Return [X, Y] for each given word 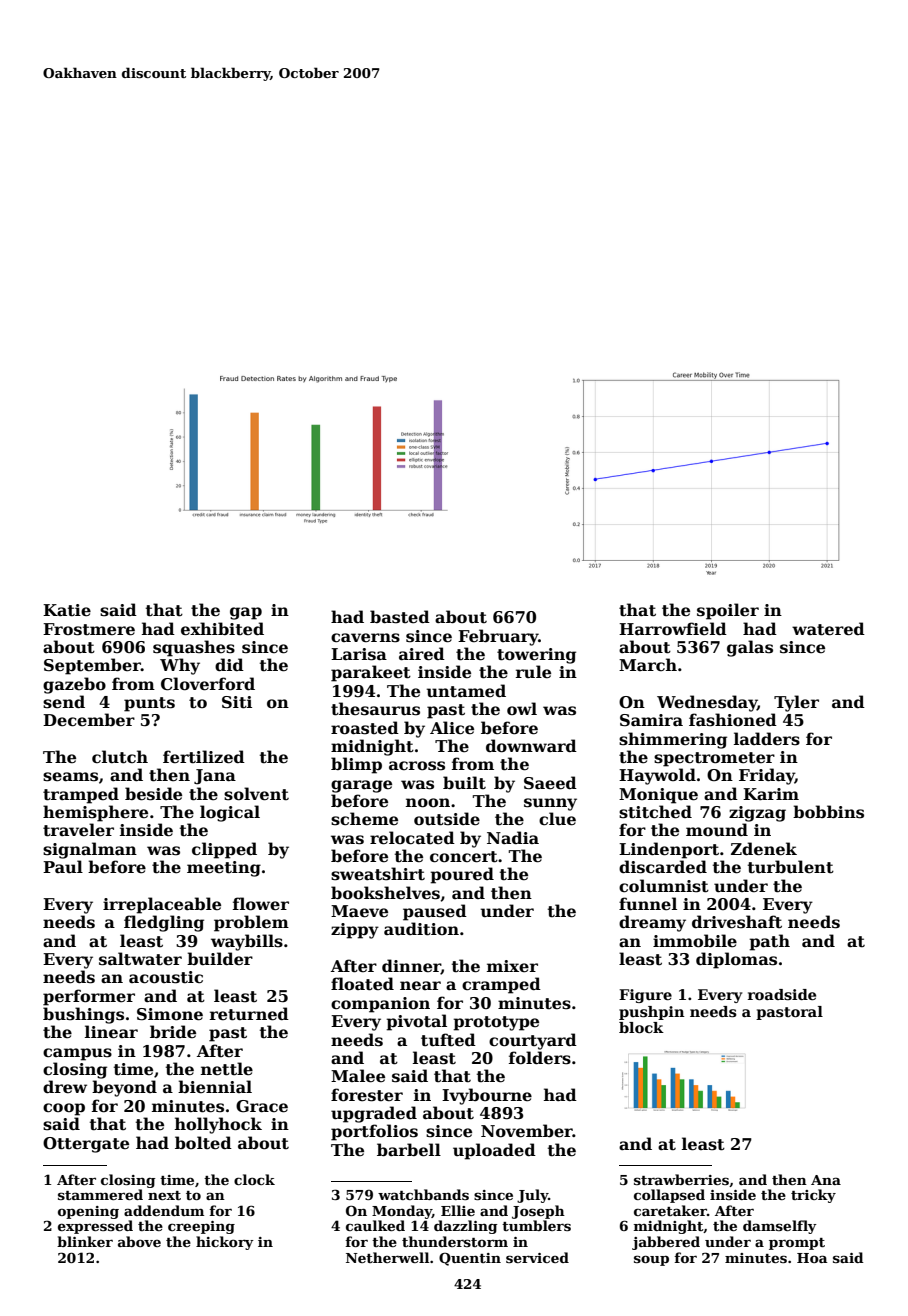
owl [522, 708]
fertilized [204, 757]
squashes [194, 648]
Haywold [657, 776]
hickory [225, 1243]
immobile [695, 941]
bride [173, 1032]
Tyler [796, 703]
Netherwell [387, 1257]
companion [380, 1005]
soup [651, 1260]
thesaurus [375, 709]
